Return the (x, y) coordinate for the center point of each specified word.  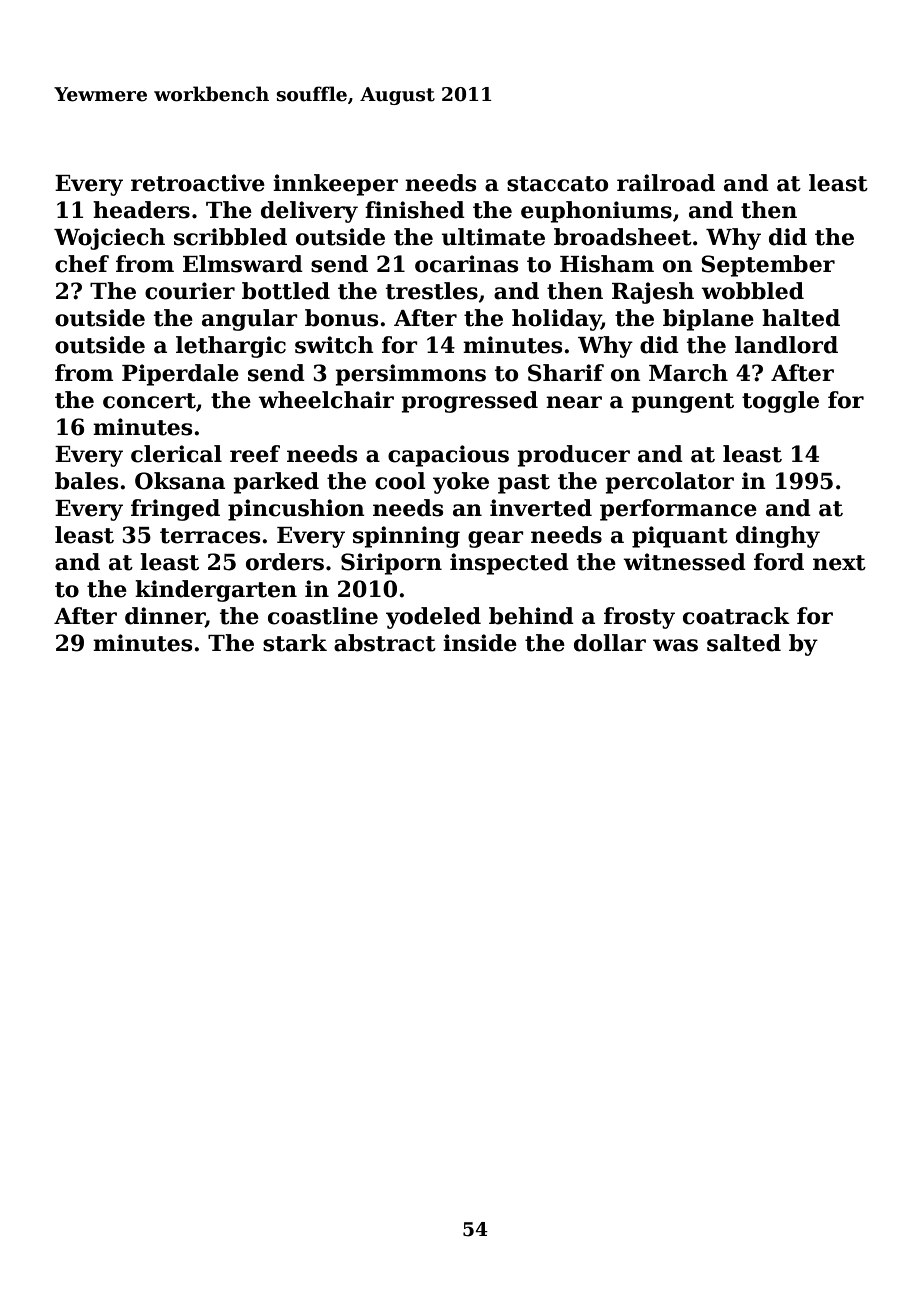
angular (250, 320)
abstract (385, 643)
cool (400, 481)
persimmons (410, 375)
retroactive (198, 183)
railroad (666, 183)
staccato (557, 184)
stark (295, 643)
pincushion (296, 510)
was (675, 645)
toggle (780, 402)
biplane (708, 320)
